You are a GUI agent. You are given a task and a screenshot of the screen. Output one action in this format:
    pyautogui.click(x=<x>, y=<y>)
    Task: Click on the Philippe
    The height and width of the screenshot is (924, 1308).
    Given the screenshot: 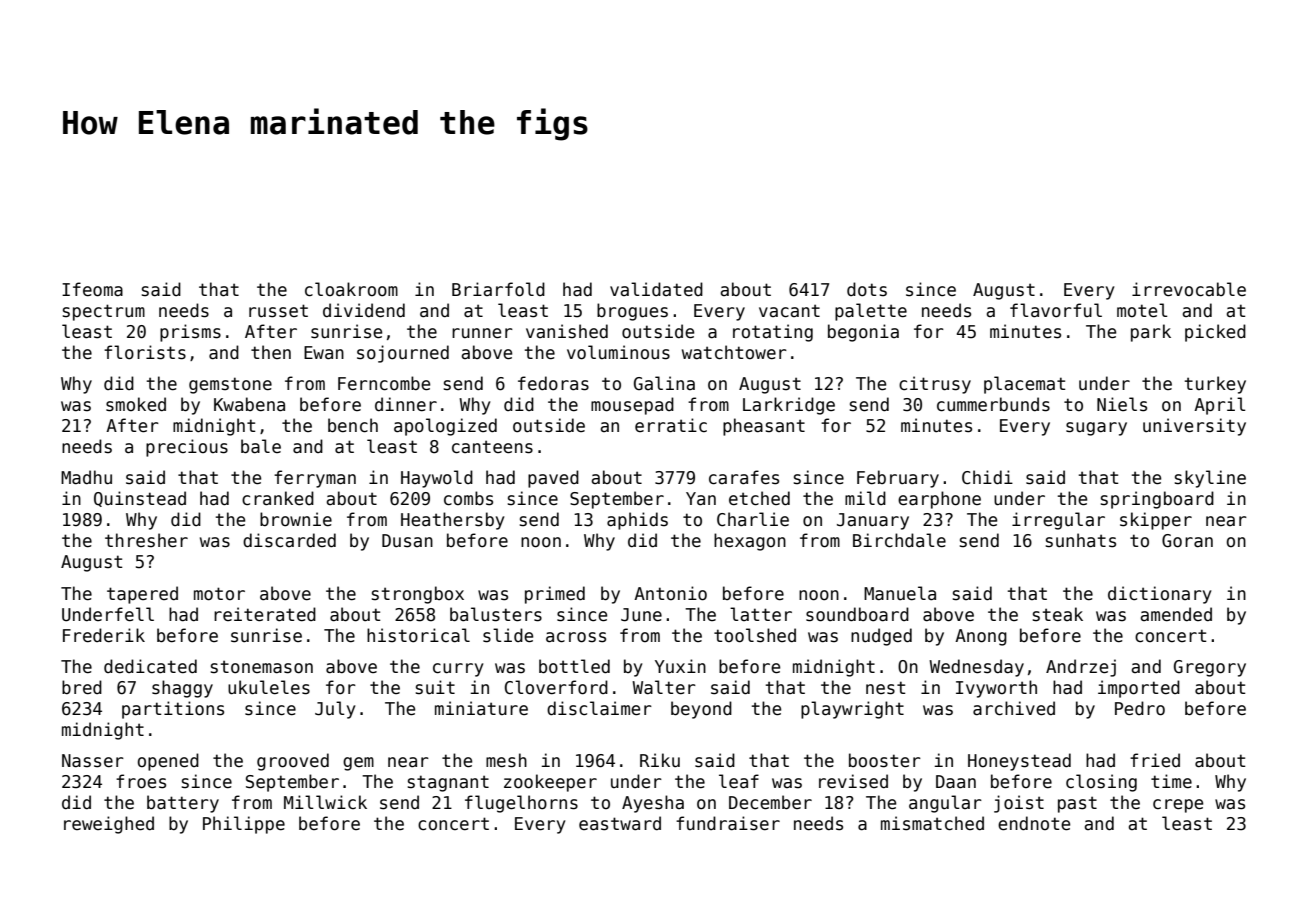 What is the action you would take?
    pyautogui.click(x=244, y=825)
